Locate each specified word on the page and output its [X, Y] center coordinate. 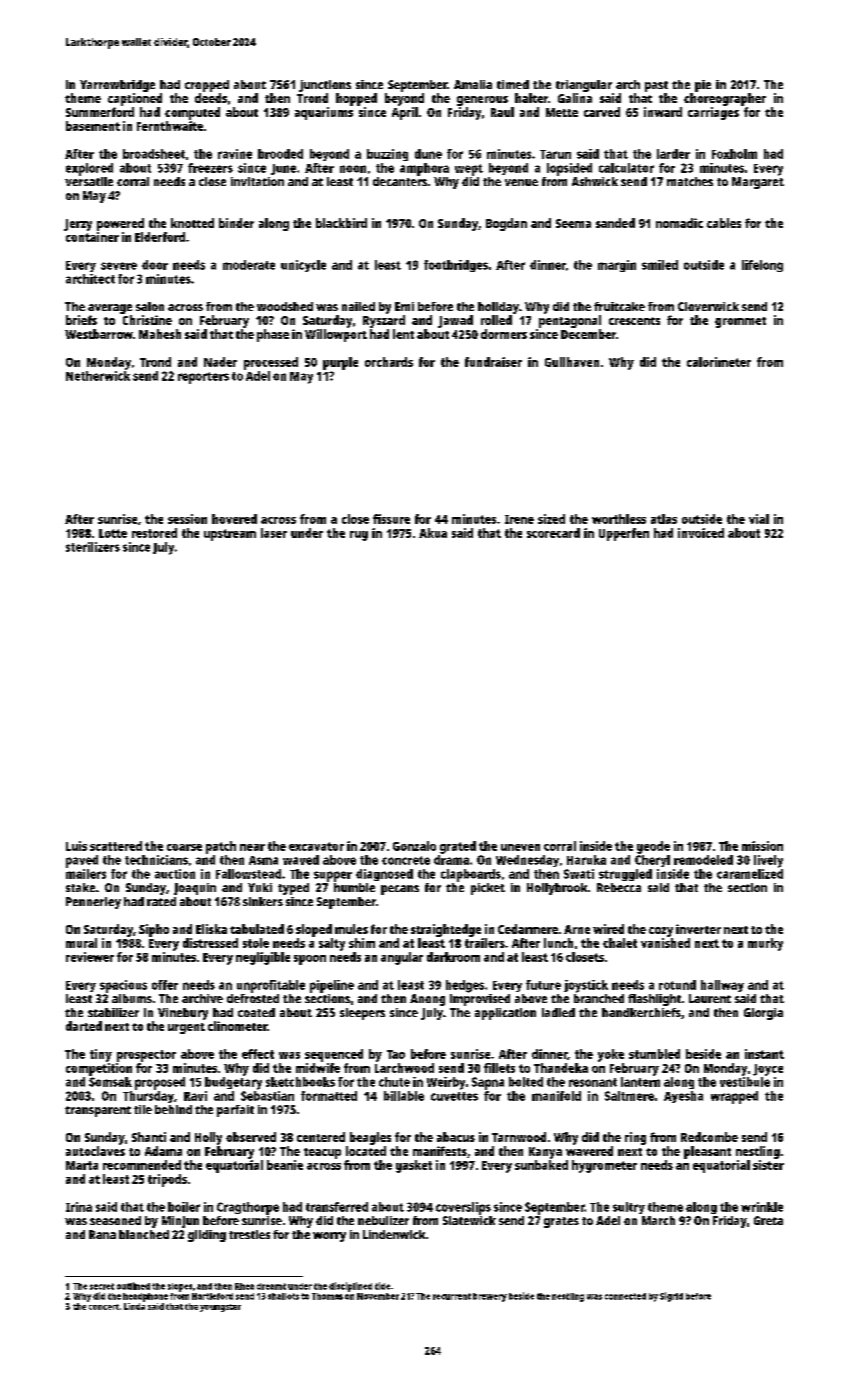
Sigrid [671, 1297]
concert [104, 1307]
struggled [625, 875]
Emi [404, 306]
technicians [156, 860]
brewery [490, 1297]
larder [673, 154]
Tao [396, 1054]
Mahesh [160, 334]
